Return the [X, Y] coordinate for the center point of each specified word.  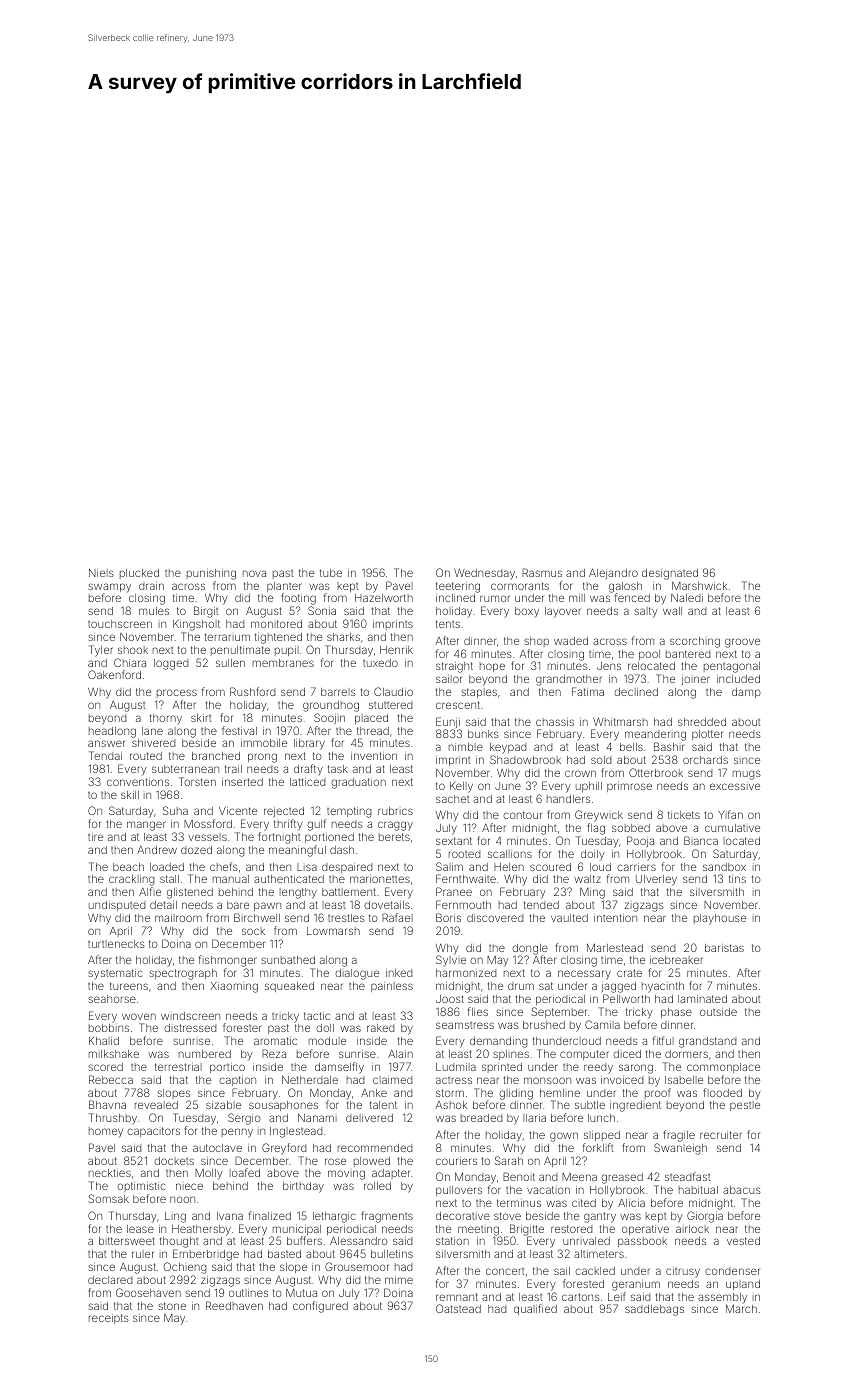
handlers [568, 799]
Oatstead [458, 1308]
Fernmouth [463, 904]
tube [331, 573]
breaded [481, 1118]
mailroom [178, 918]
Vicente [238, 811]
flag [596, 829]
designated [670, 574]
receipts [109, 1319]
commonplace [723, 1068]
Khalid [104, 1041]
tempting [349, 812]
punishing [211, 574]
